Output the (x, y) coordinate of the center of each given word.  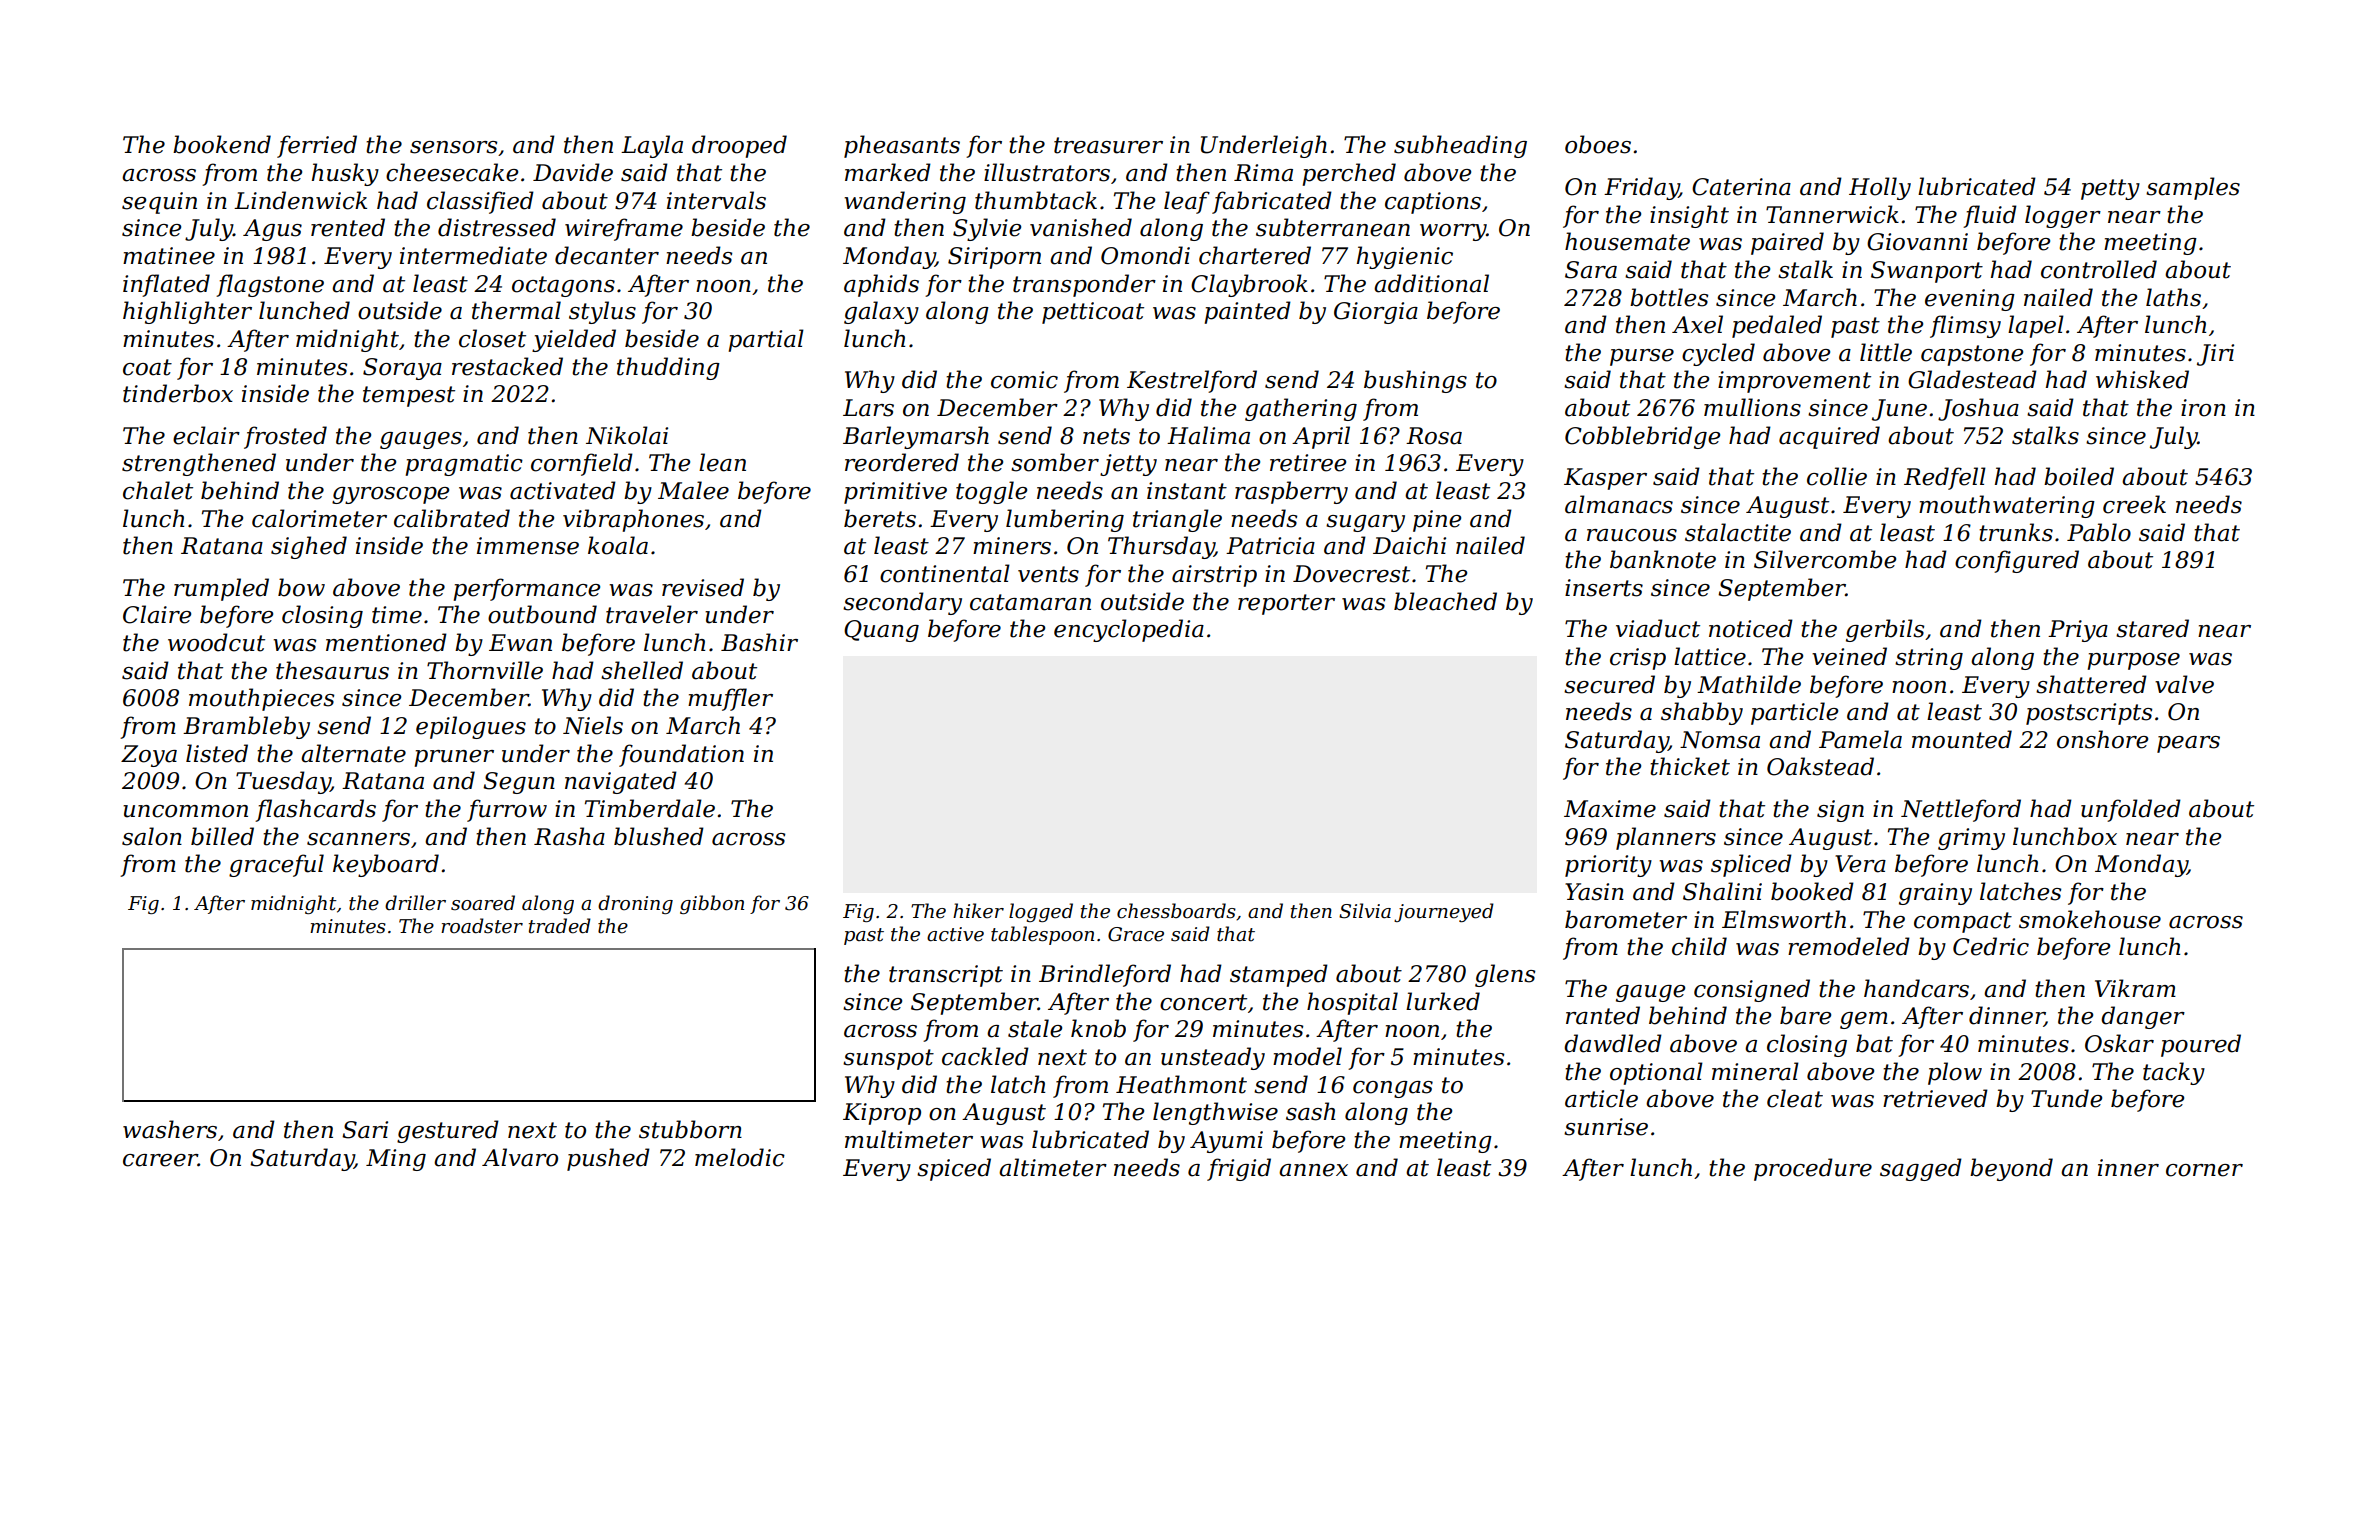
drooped (739, 146)
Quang (881, 631)
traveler (652, 614)
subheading (1460, 146)
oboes (1598, 144)
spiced (954, 1169)
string (1929, 659)
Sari (365, 1130)
